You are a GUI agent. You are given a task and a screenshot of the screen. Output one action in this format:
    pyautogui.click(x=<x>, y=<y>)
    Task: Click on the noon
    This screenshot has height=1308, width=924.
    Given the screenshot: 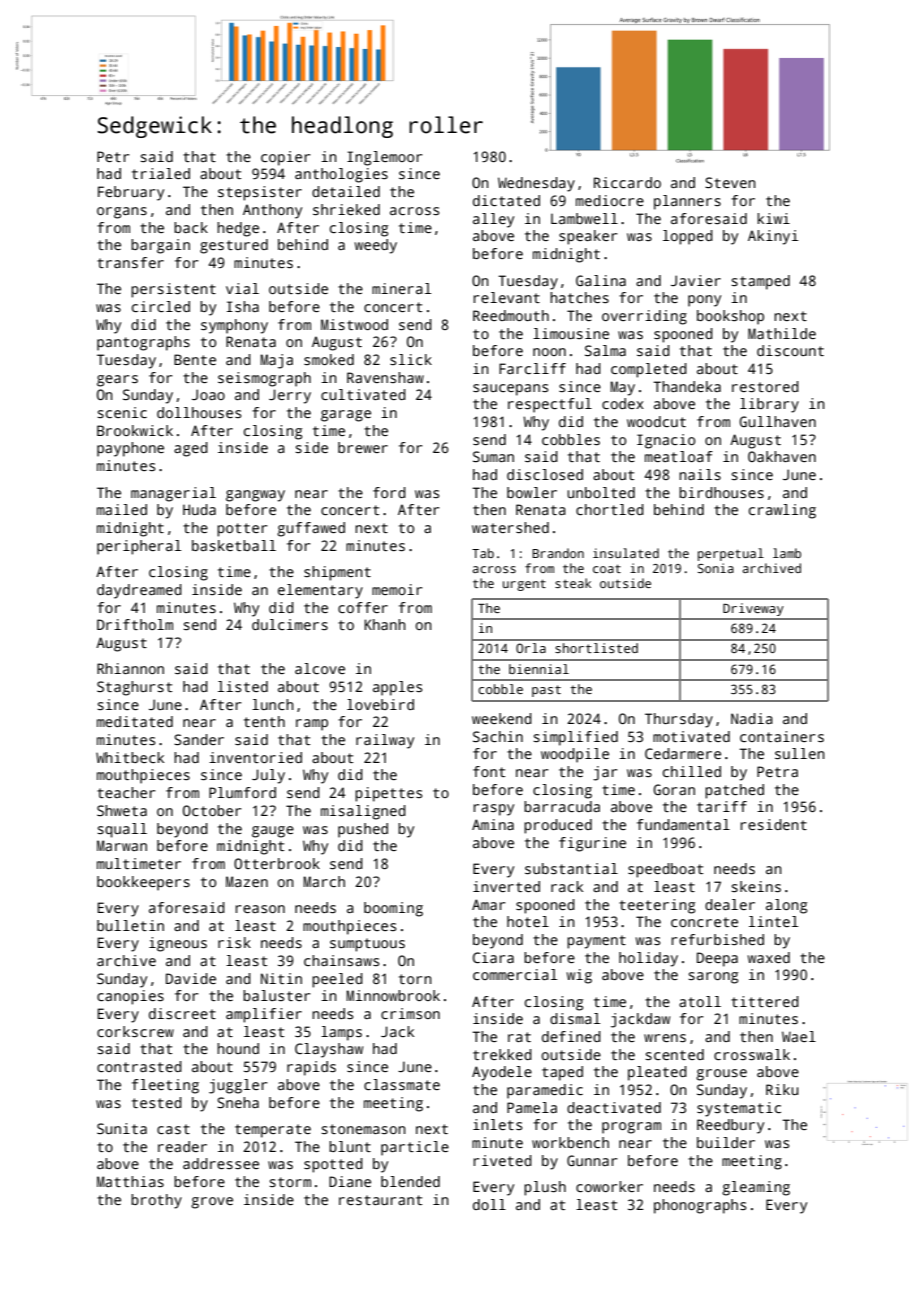 What is the action you would take?
    pyautogui.click(x=549, y=352)
